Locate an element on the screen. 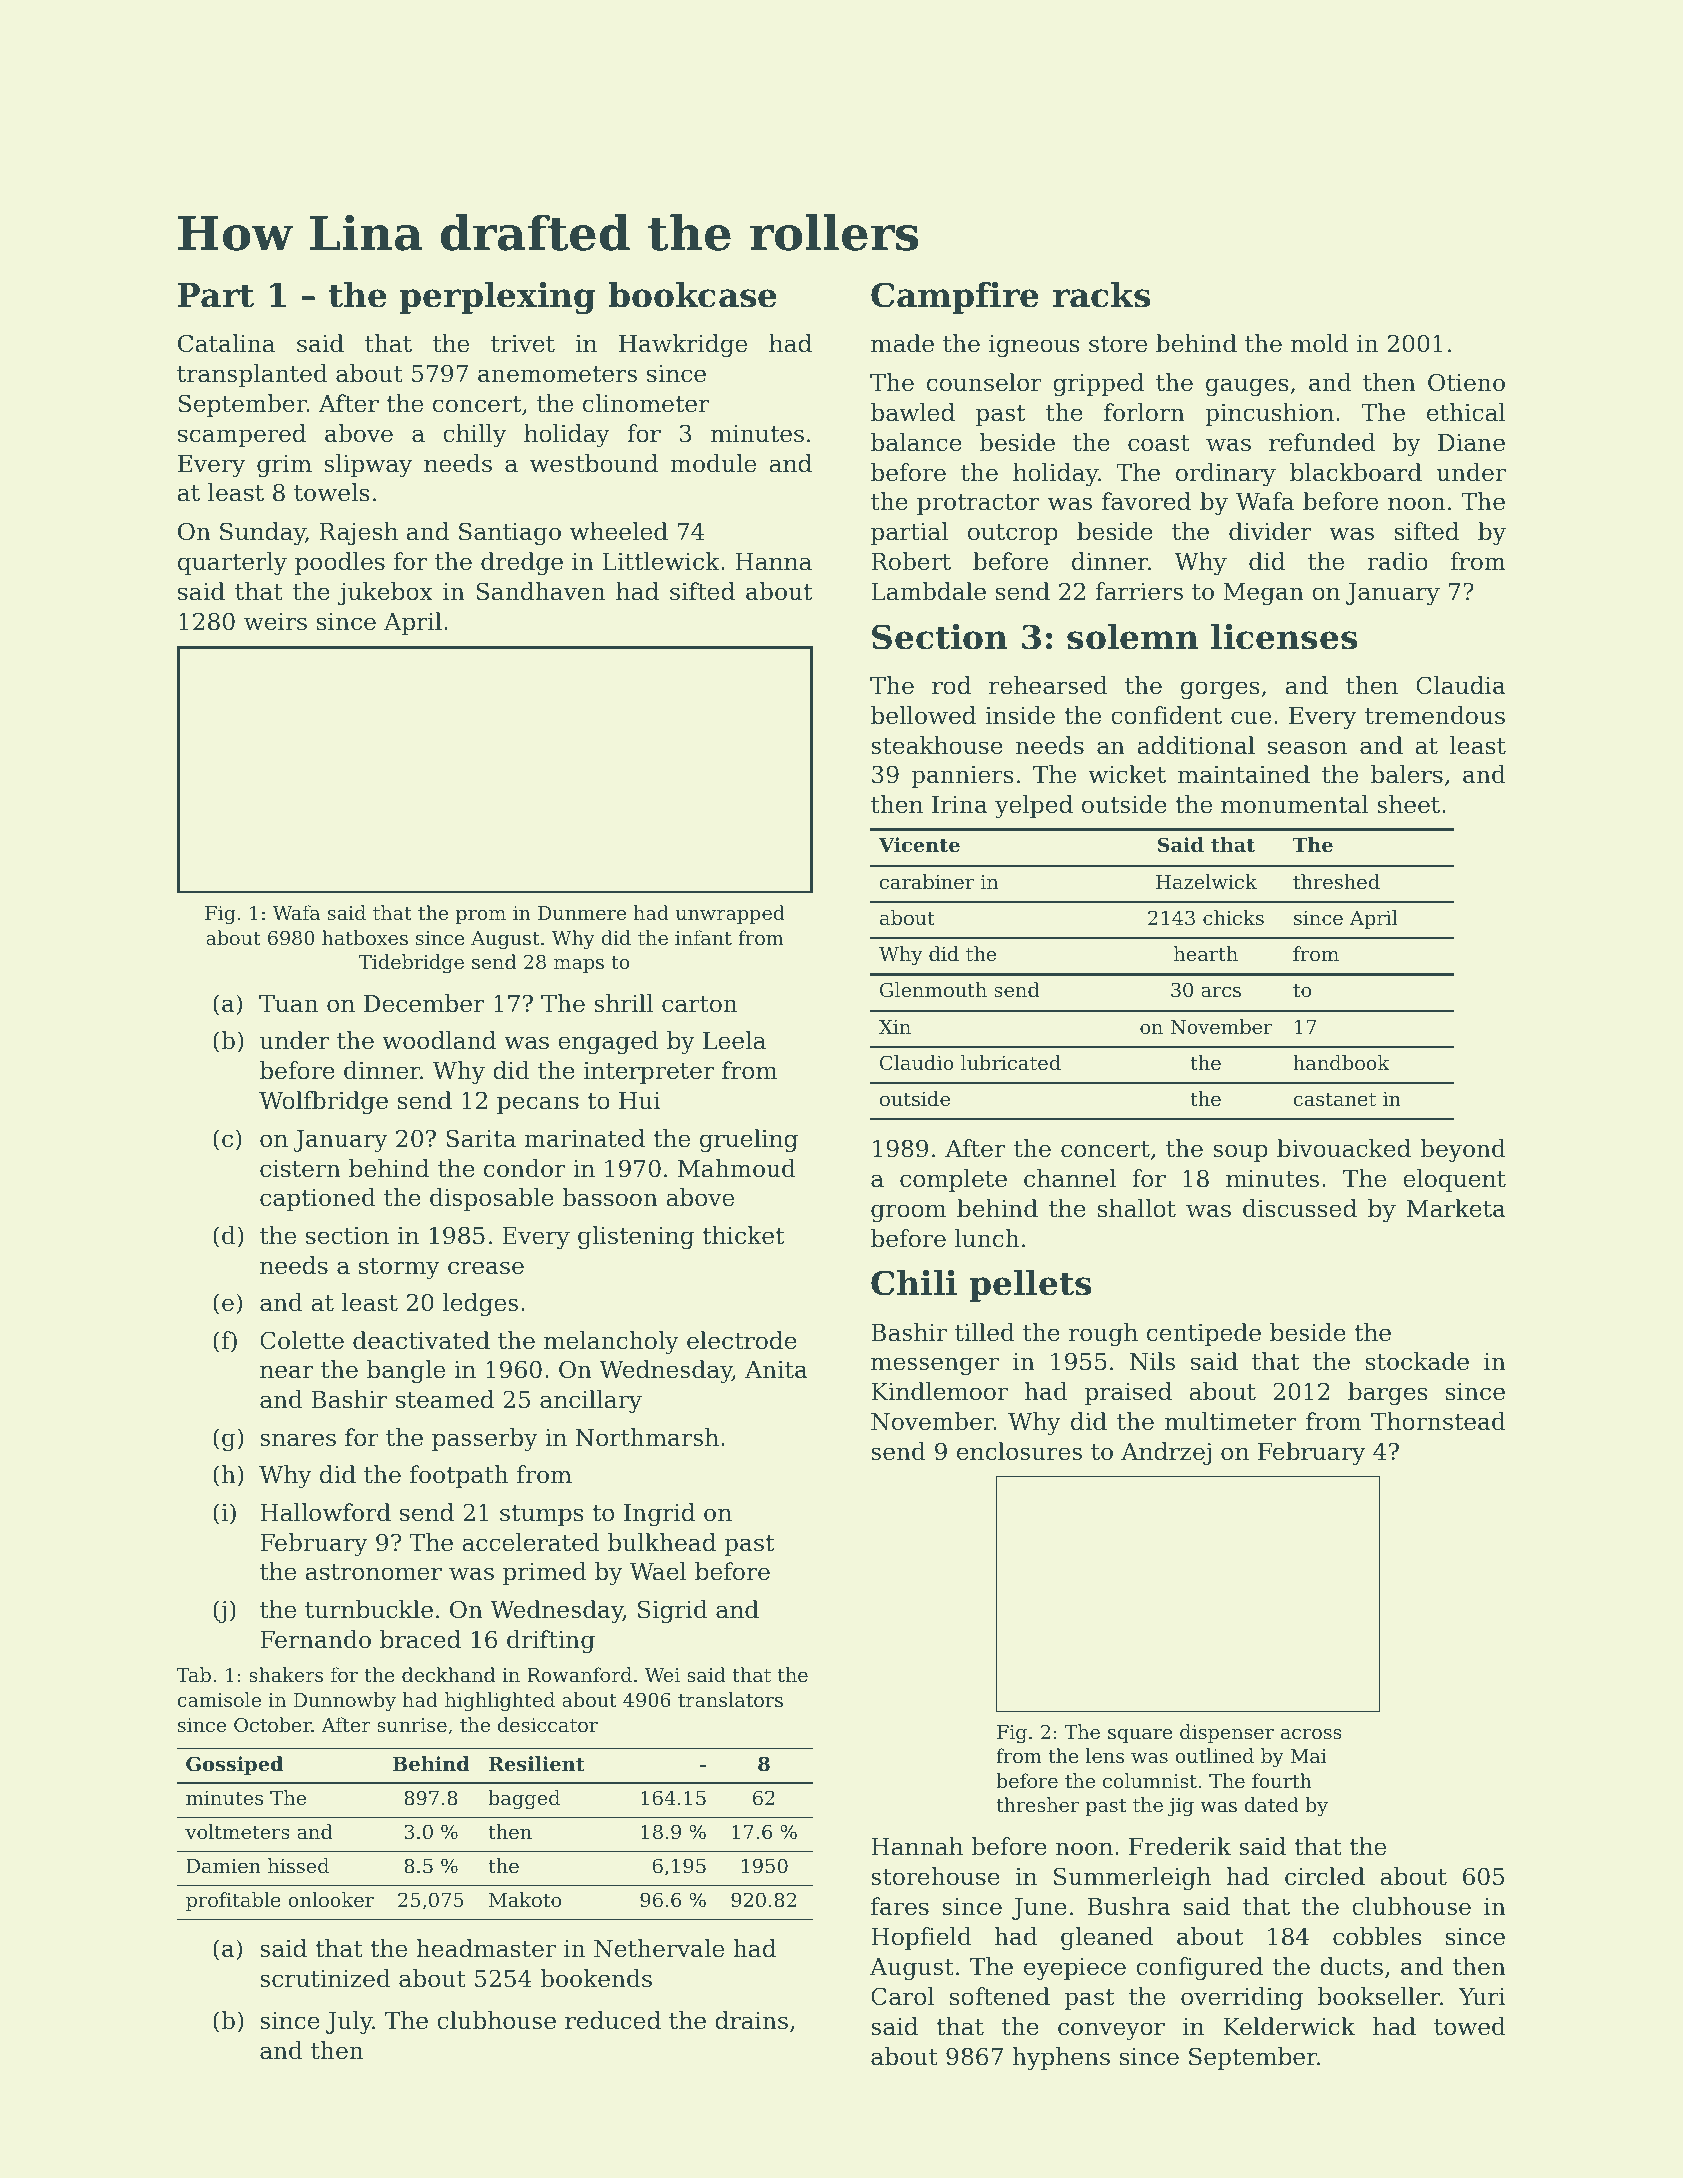 The height and width of the screenshot is (2178, 1683). accelerated is located at coordinates (531, 1542).
